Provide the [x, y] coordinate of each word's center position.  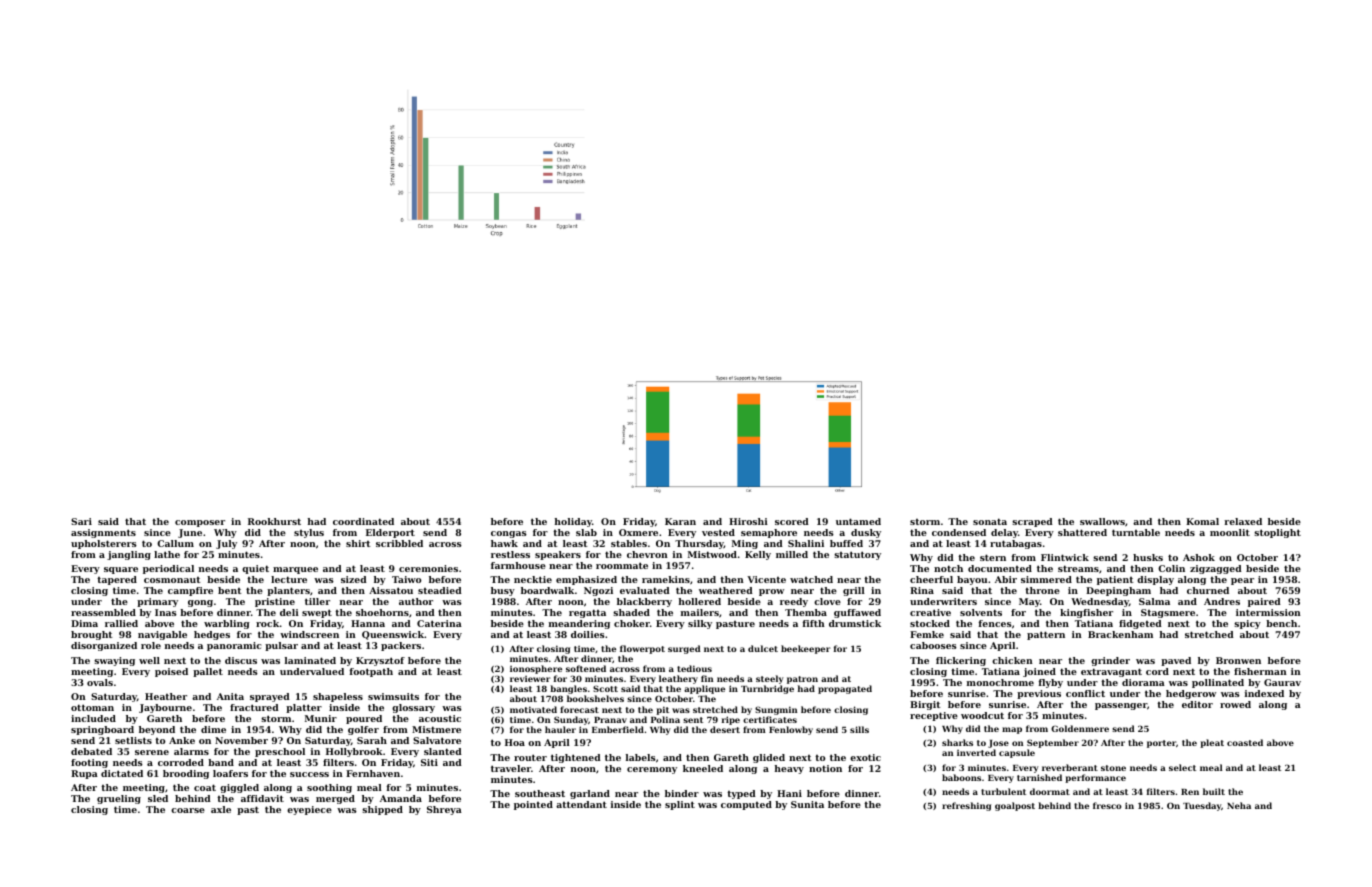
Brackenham [1120, 634]
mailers [700, 612]
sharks [957, 742]
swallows [1102, 521]
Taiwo [407, 579]
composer [200, 523]
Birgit [925, 705]
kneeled [703, 768]
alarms [191, 751]
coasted [1245, 742]
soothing [329, 788]
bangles [568, 690]
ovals [100, 682]
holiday [573, 522]
